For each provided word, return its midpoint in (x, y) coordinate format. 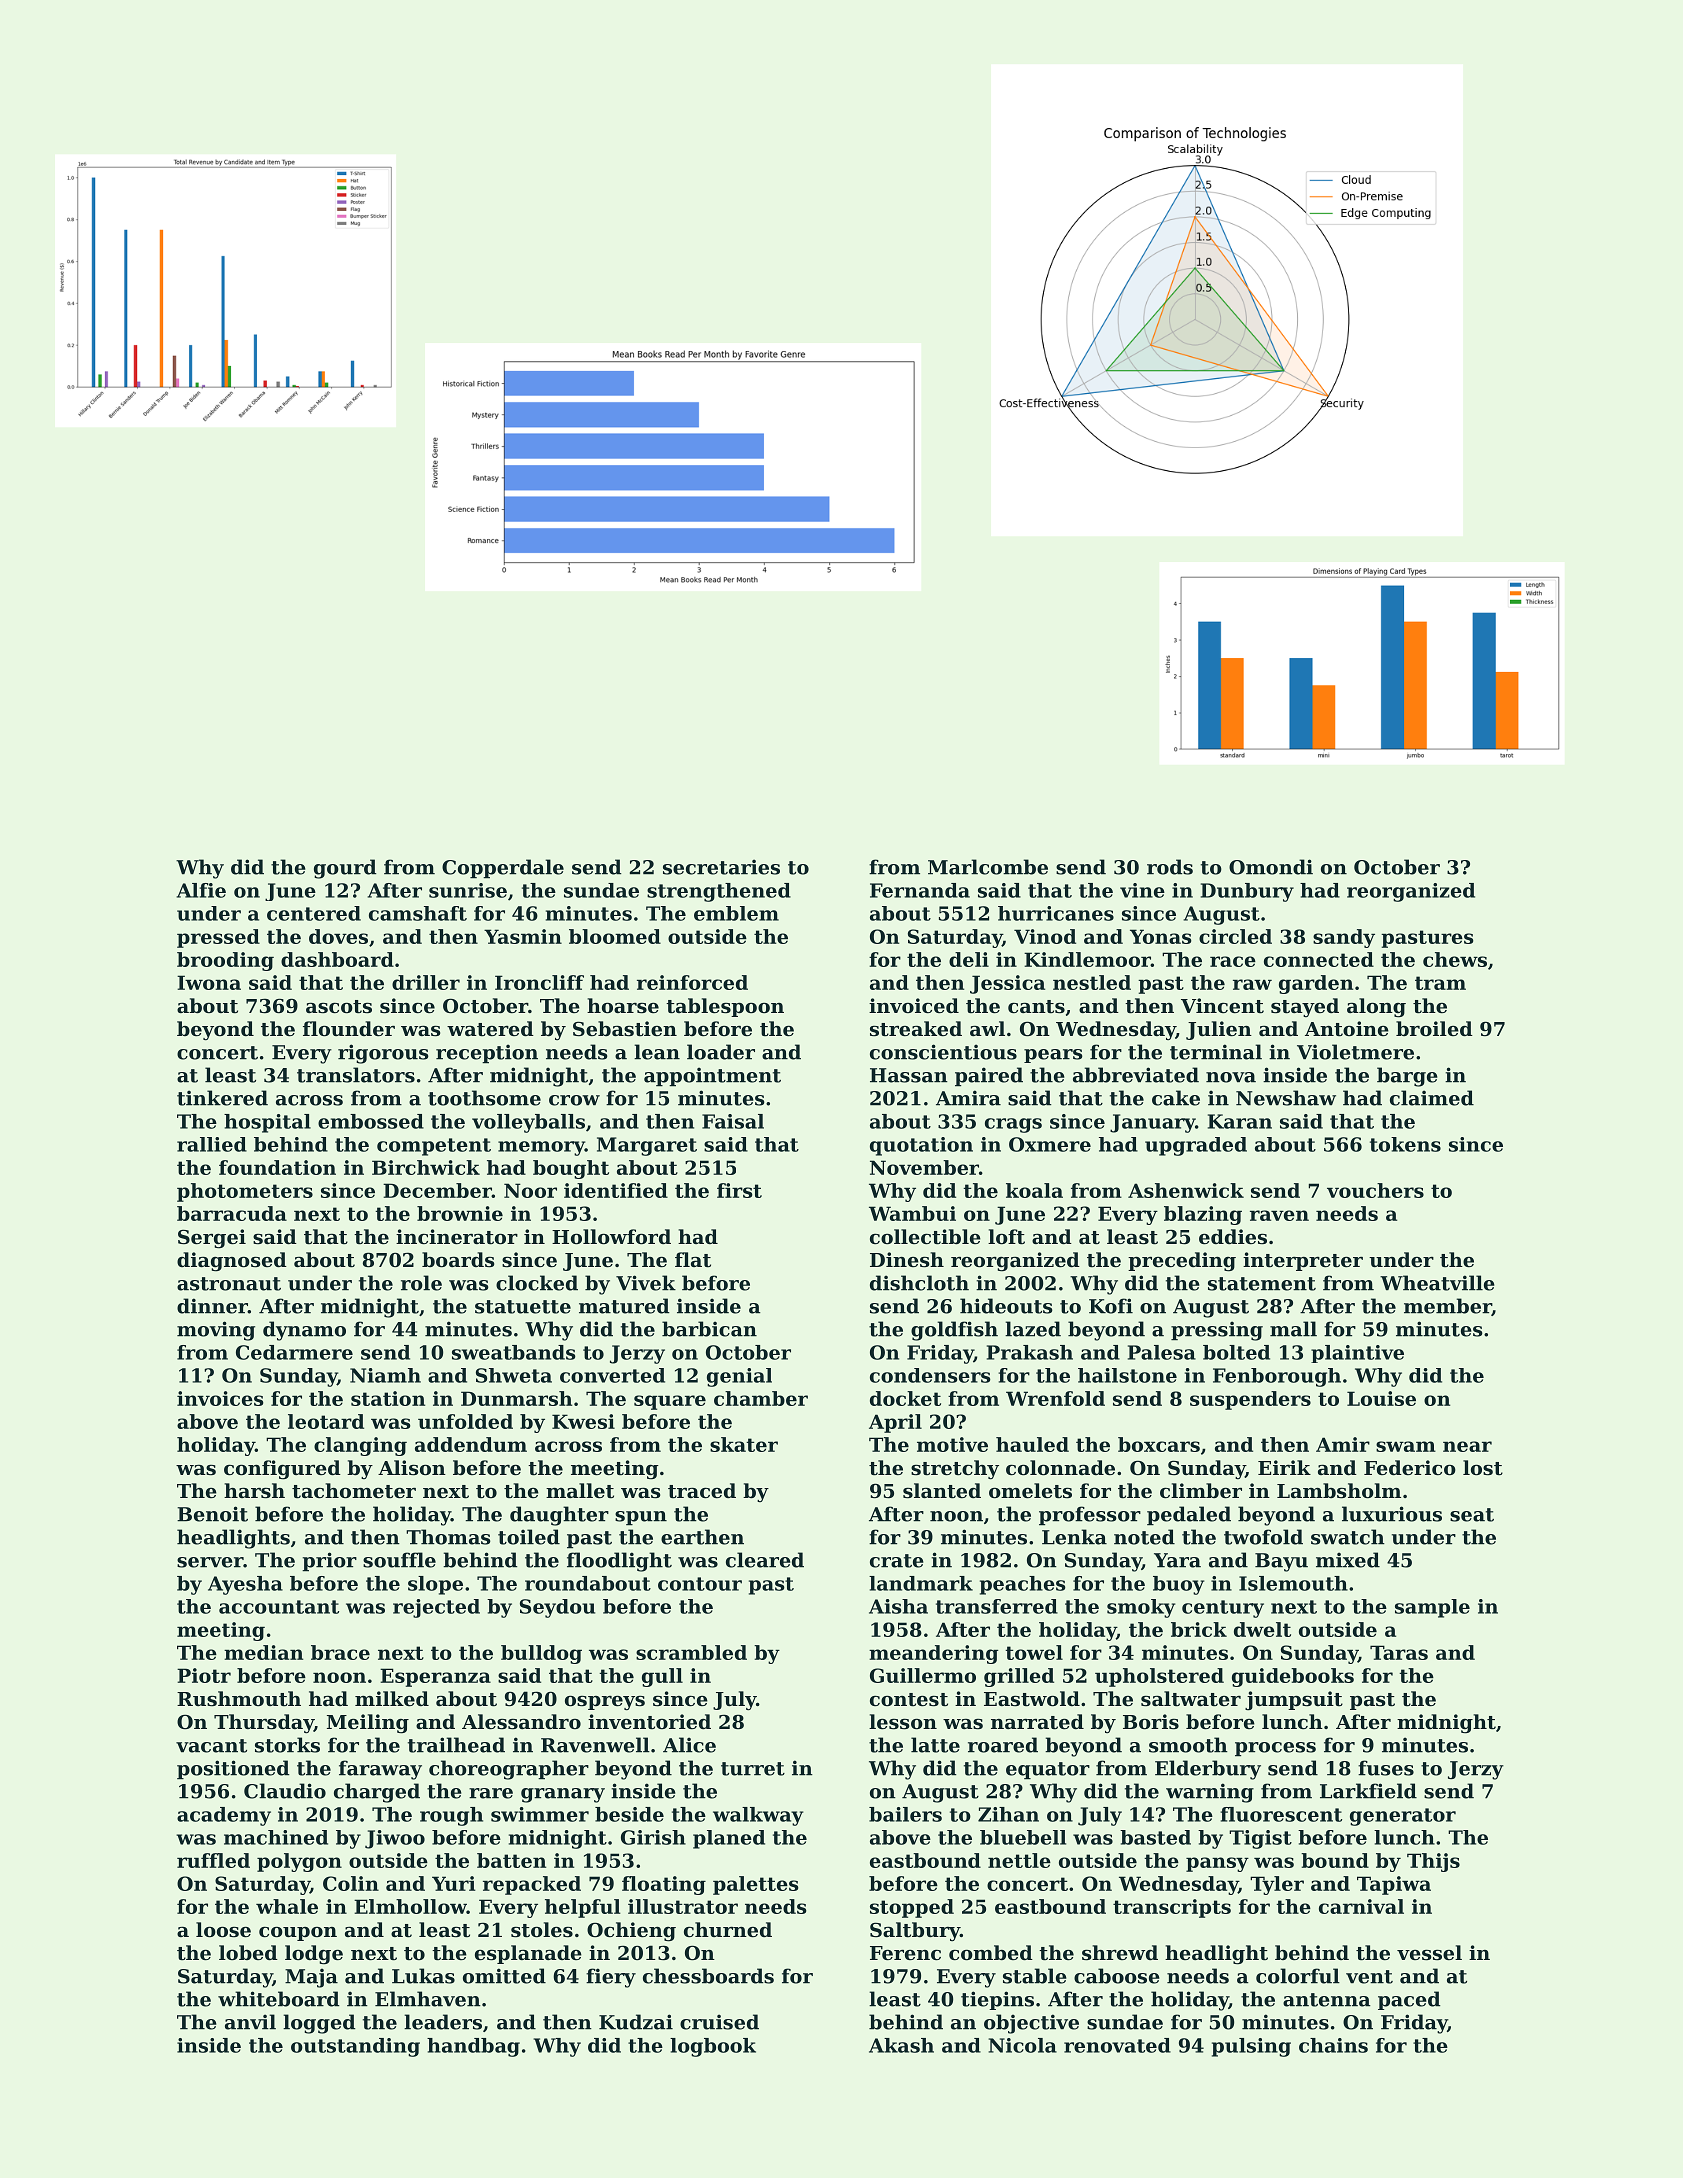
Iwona (209, 982)
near (1467, 1446)
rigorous (383, 1054)
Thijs (1433, 1862)
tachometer (354, 1491)
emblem (736, 913)
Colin (351, 1883)
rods (1170, 867)
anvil (250, 2022)
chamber (761, 1398)
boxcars (1159, 1444)
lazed (1033, 1329)
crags (1013, 1125)
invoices (220, 1398)
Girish (653, 1837)
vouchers (1375, 1190)
